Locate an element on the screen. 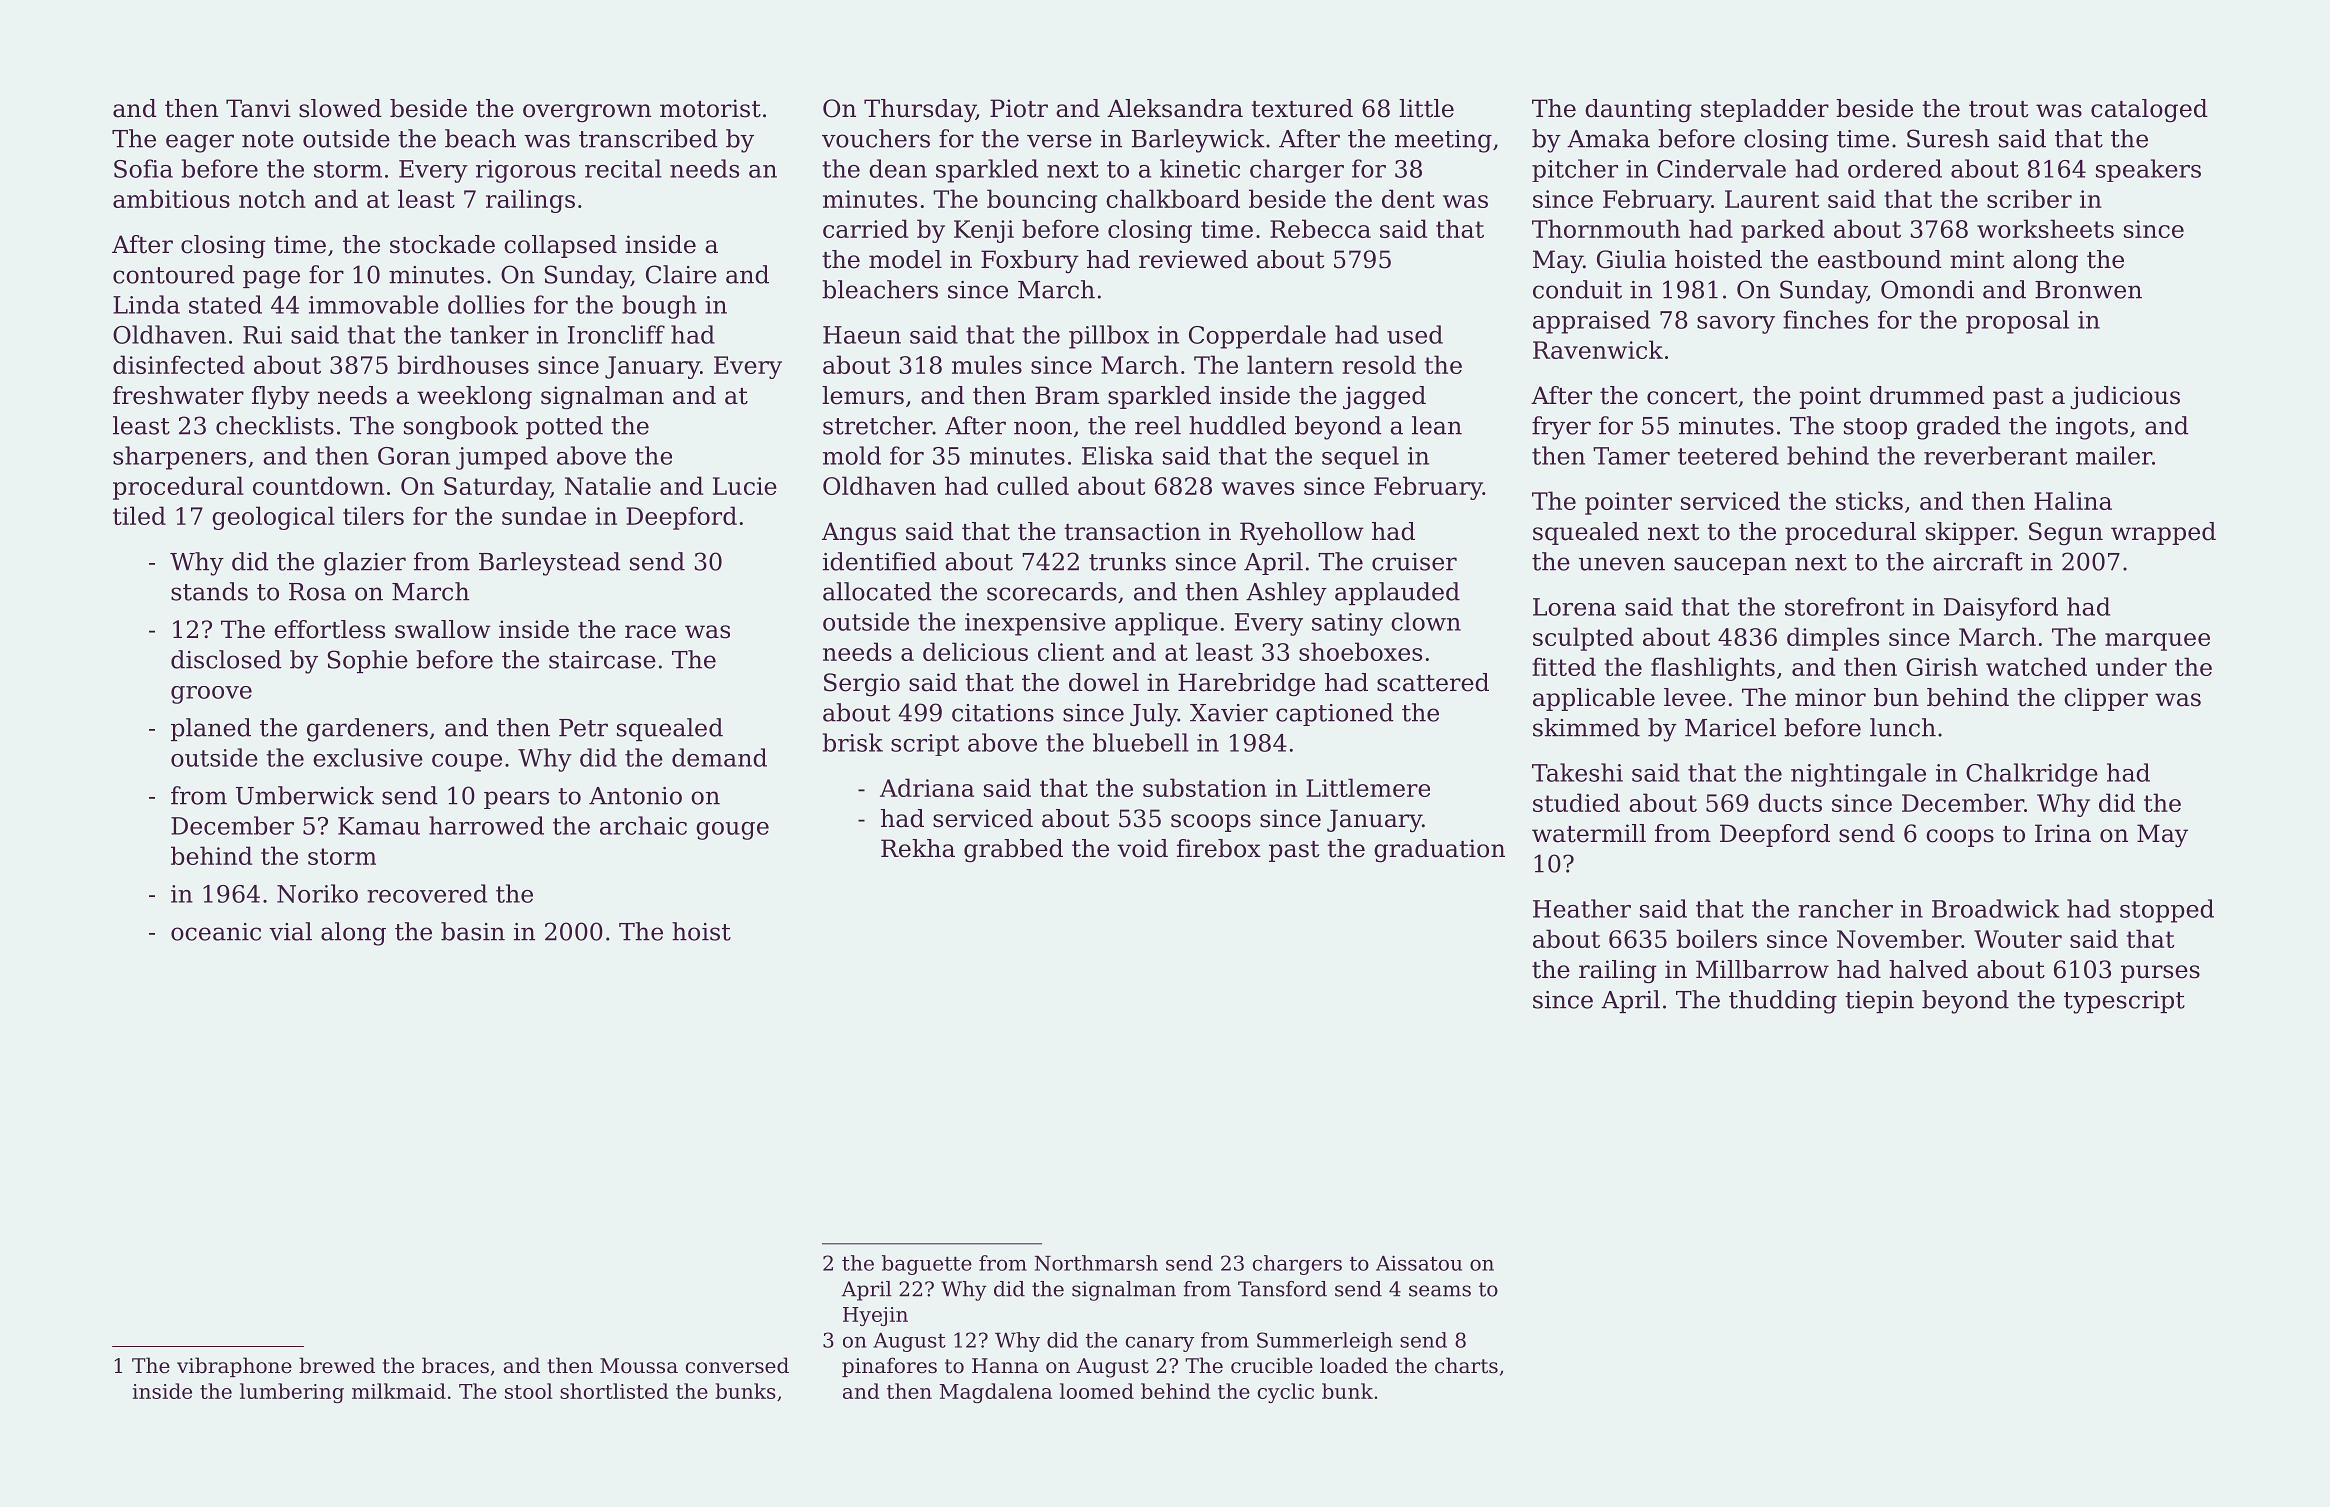 The width and height of the screenshot is (2330, 1507). motorist is located at coordinates (710, 108).
